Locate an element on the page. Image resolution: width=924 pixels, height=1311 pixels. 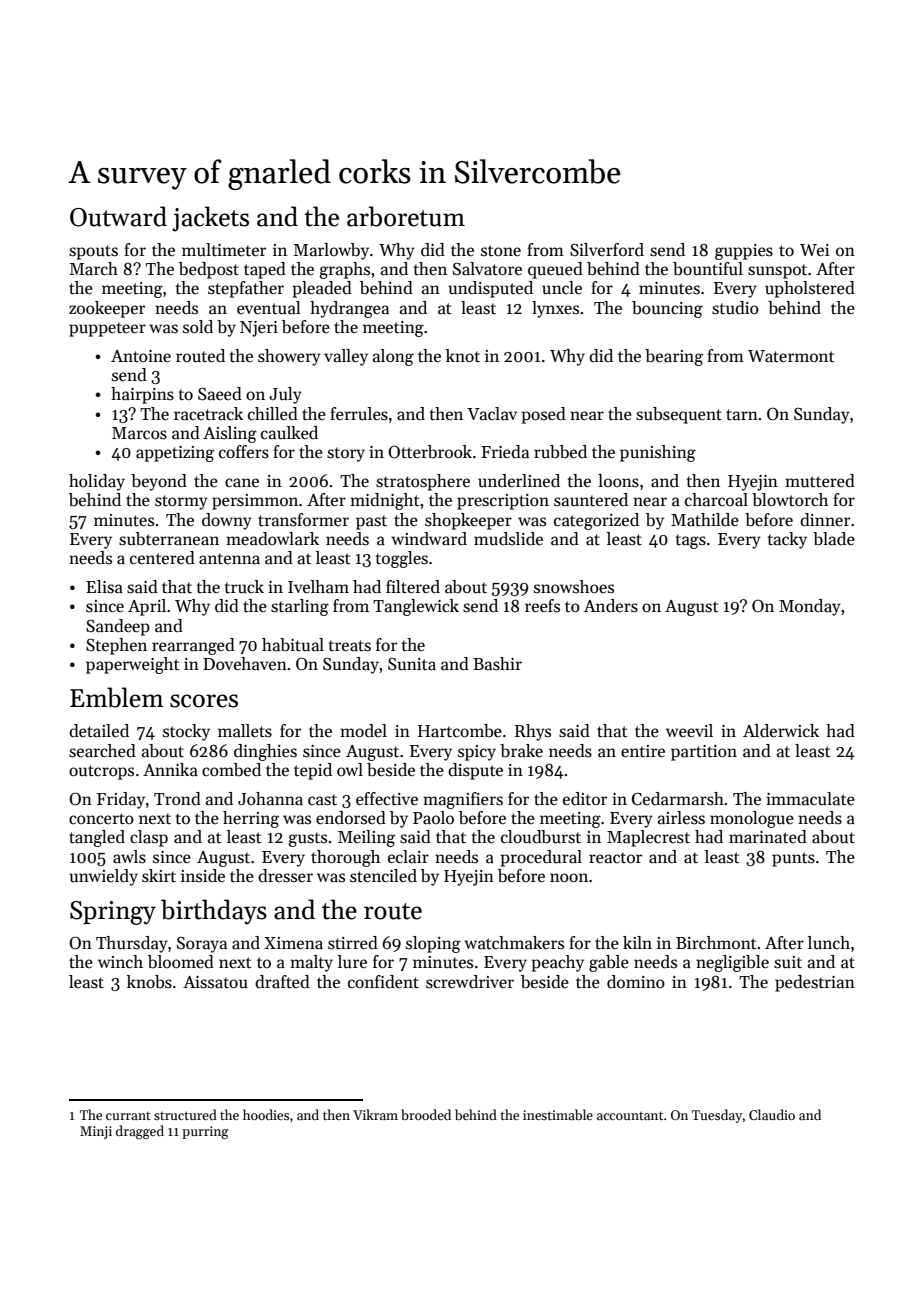
entire is located at coordinates (643, 751).
